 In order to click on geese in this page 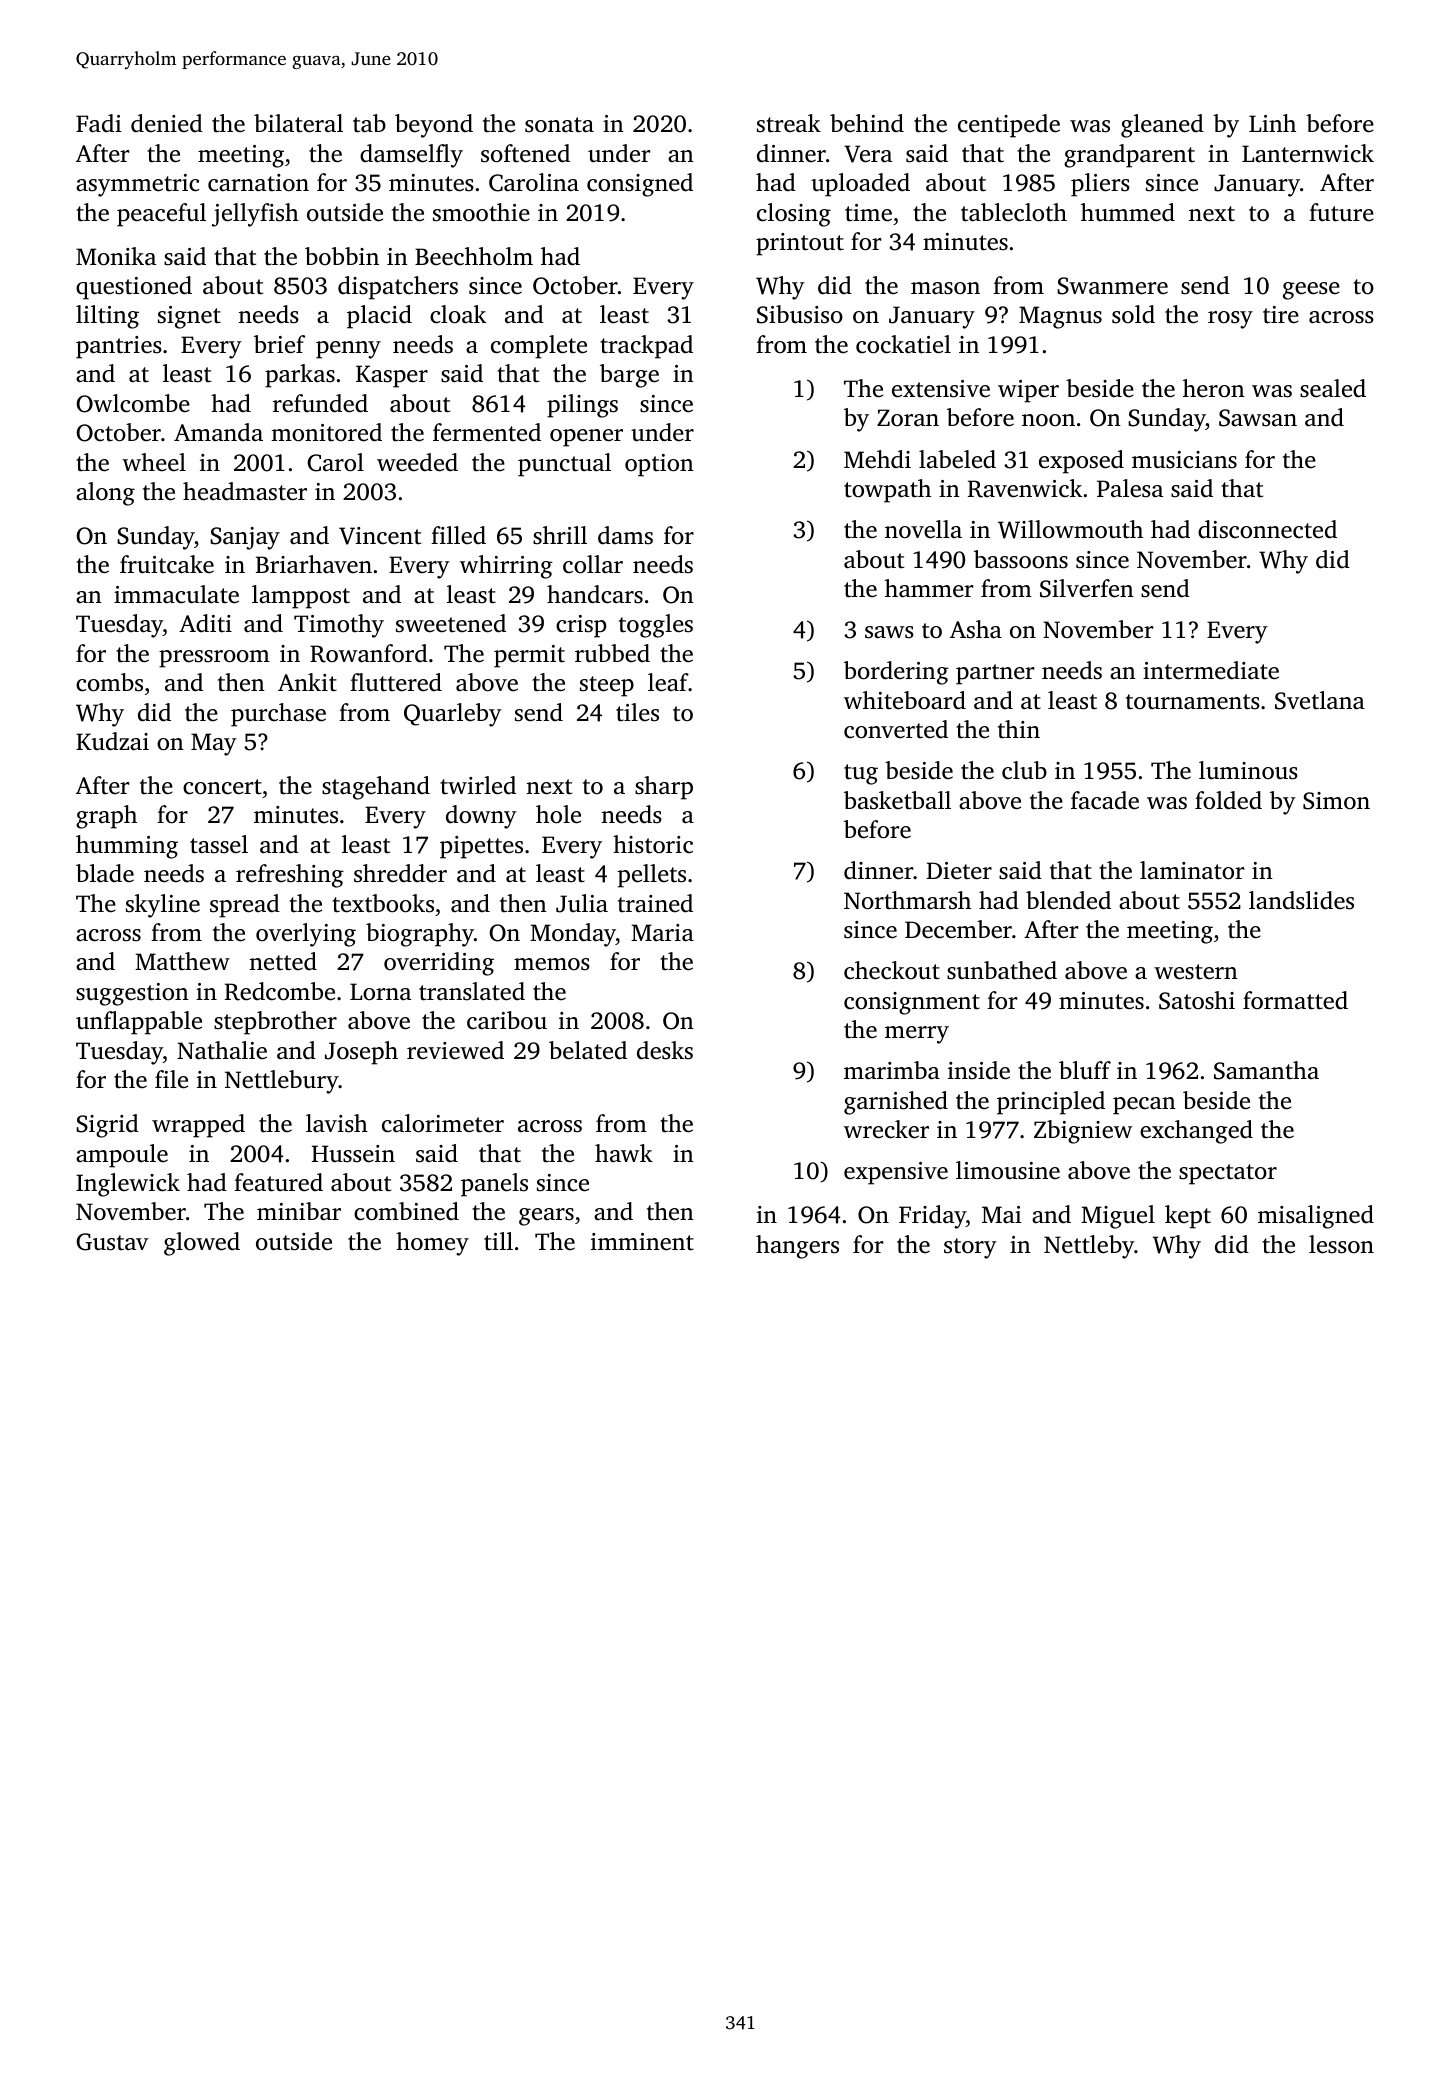, I will do `click(1311, 291)`.
